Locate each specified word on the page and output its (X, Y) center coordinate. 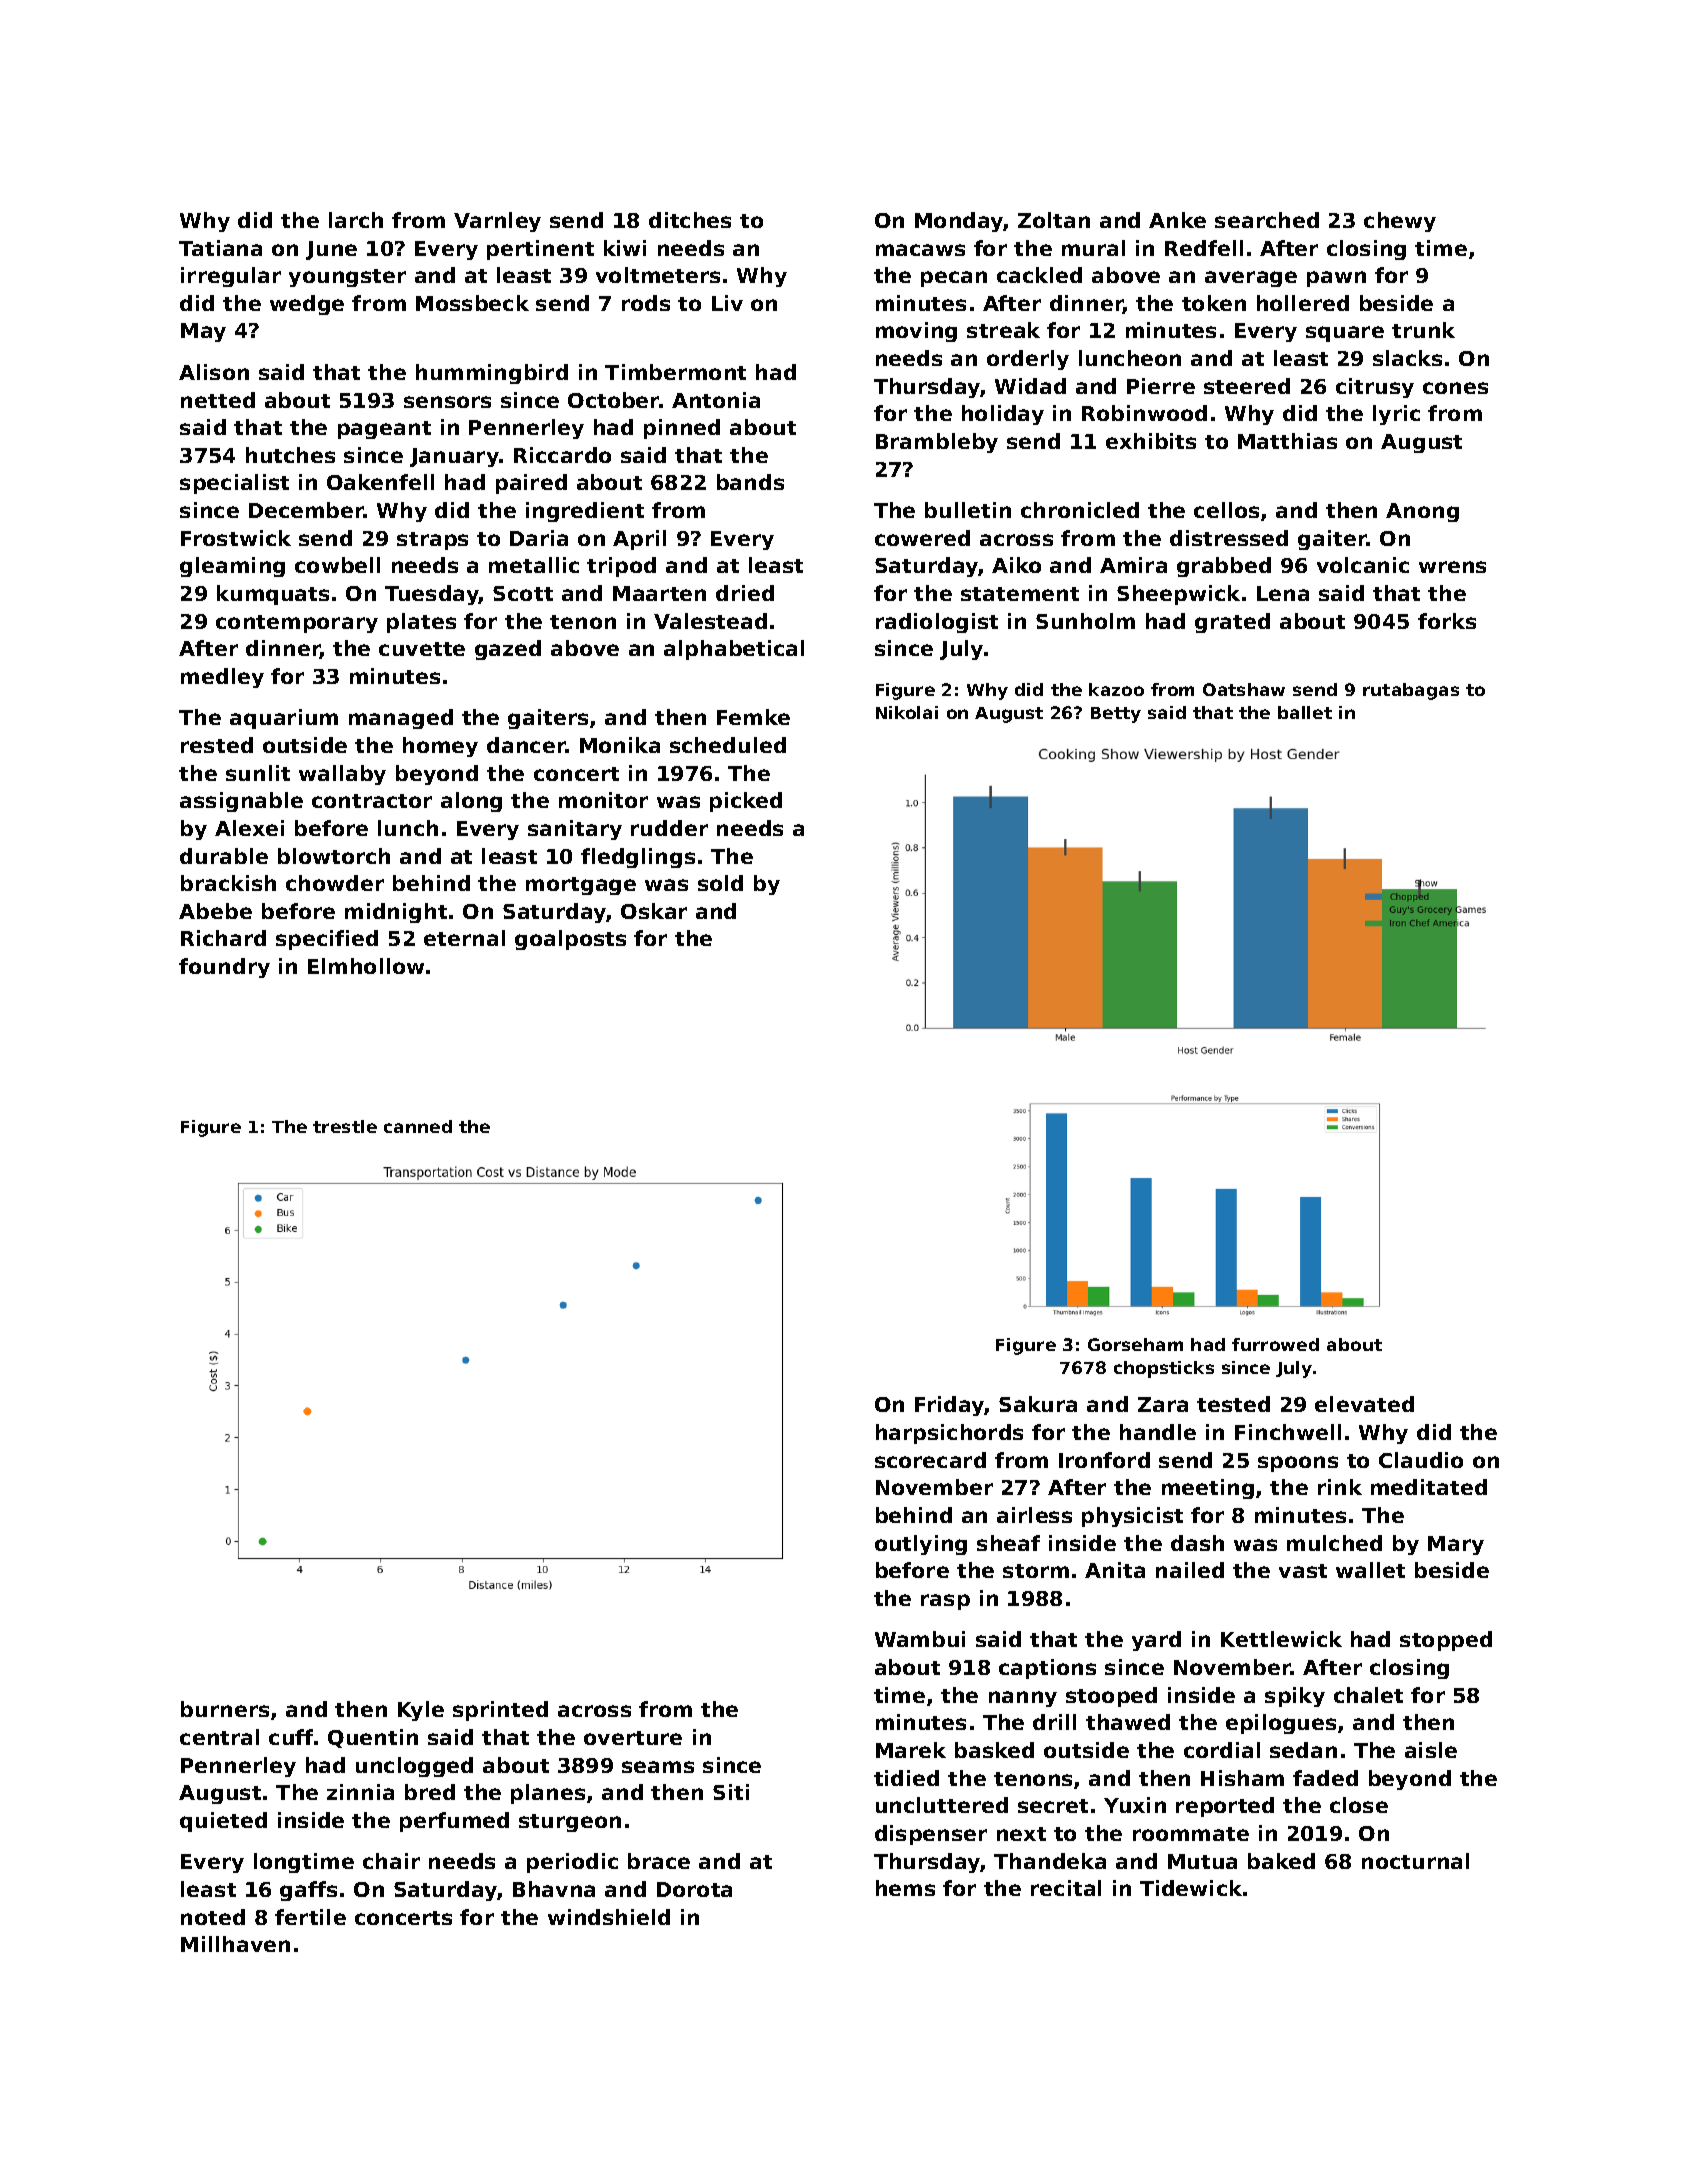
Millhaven (235, 1944)
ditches (690, 220)
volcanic (1363, 565)
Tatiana (220, 248)
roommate (1191, 1834)
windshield (609, 1917)
